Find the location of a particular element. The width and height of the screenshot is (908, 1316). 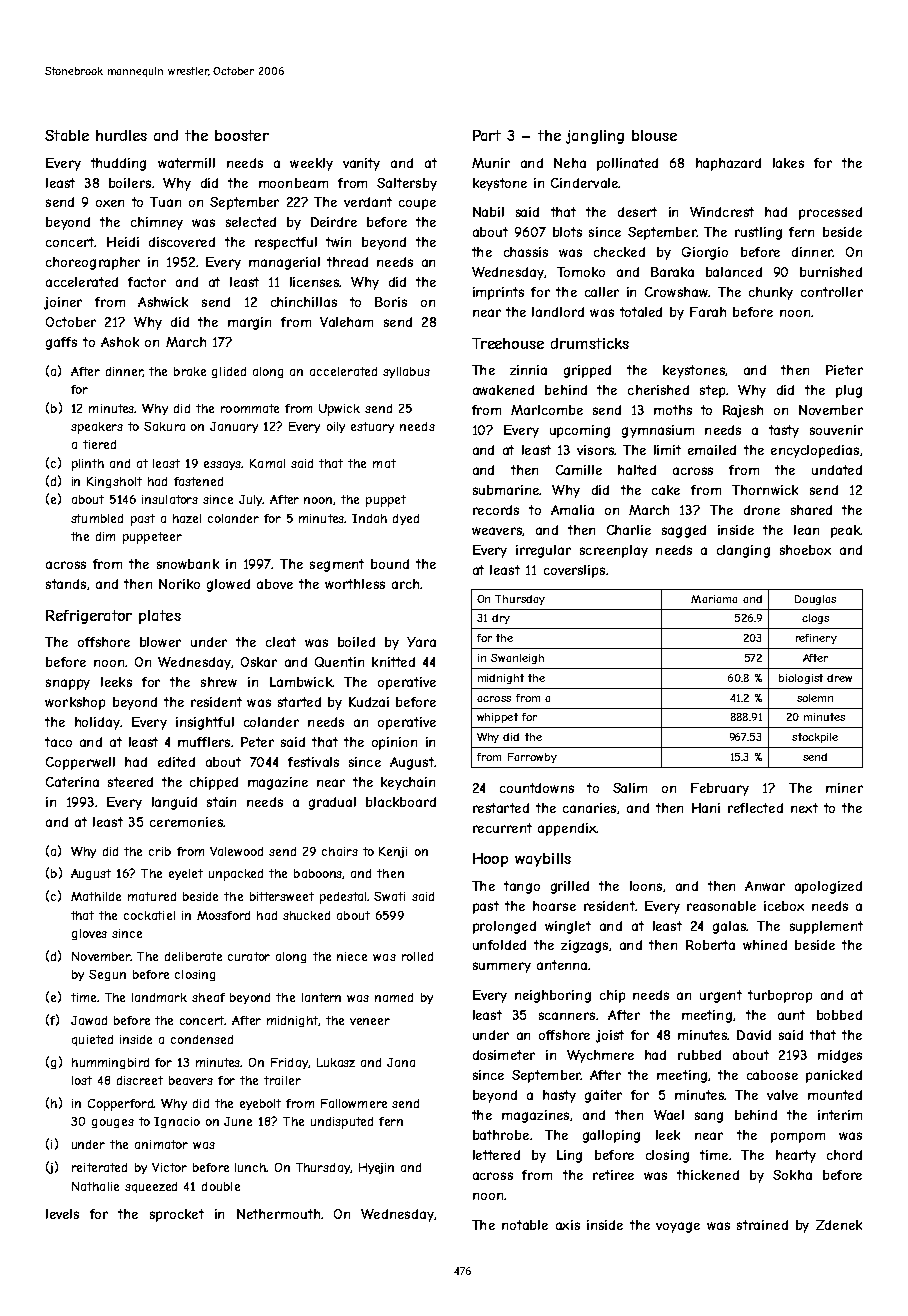

Part is located at coordinates (487, 135).
